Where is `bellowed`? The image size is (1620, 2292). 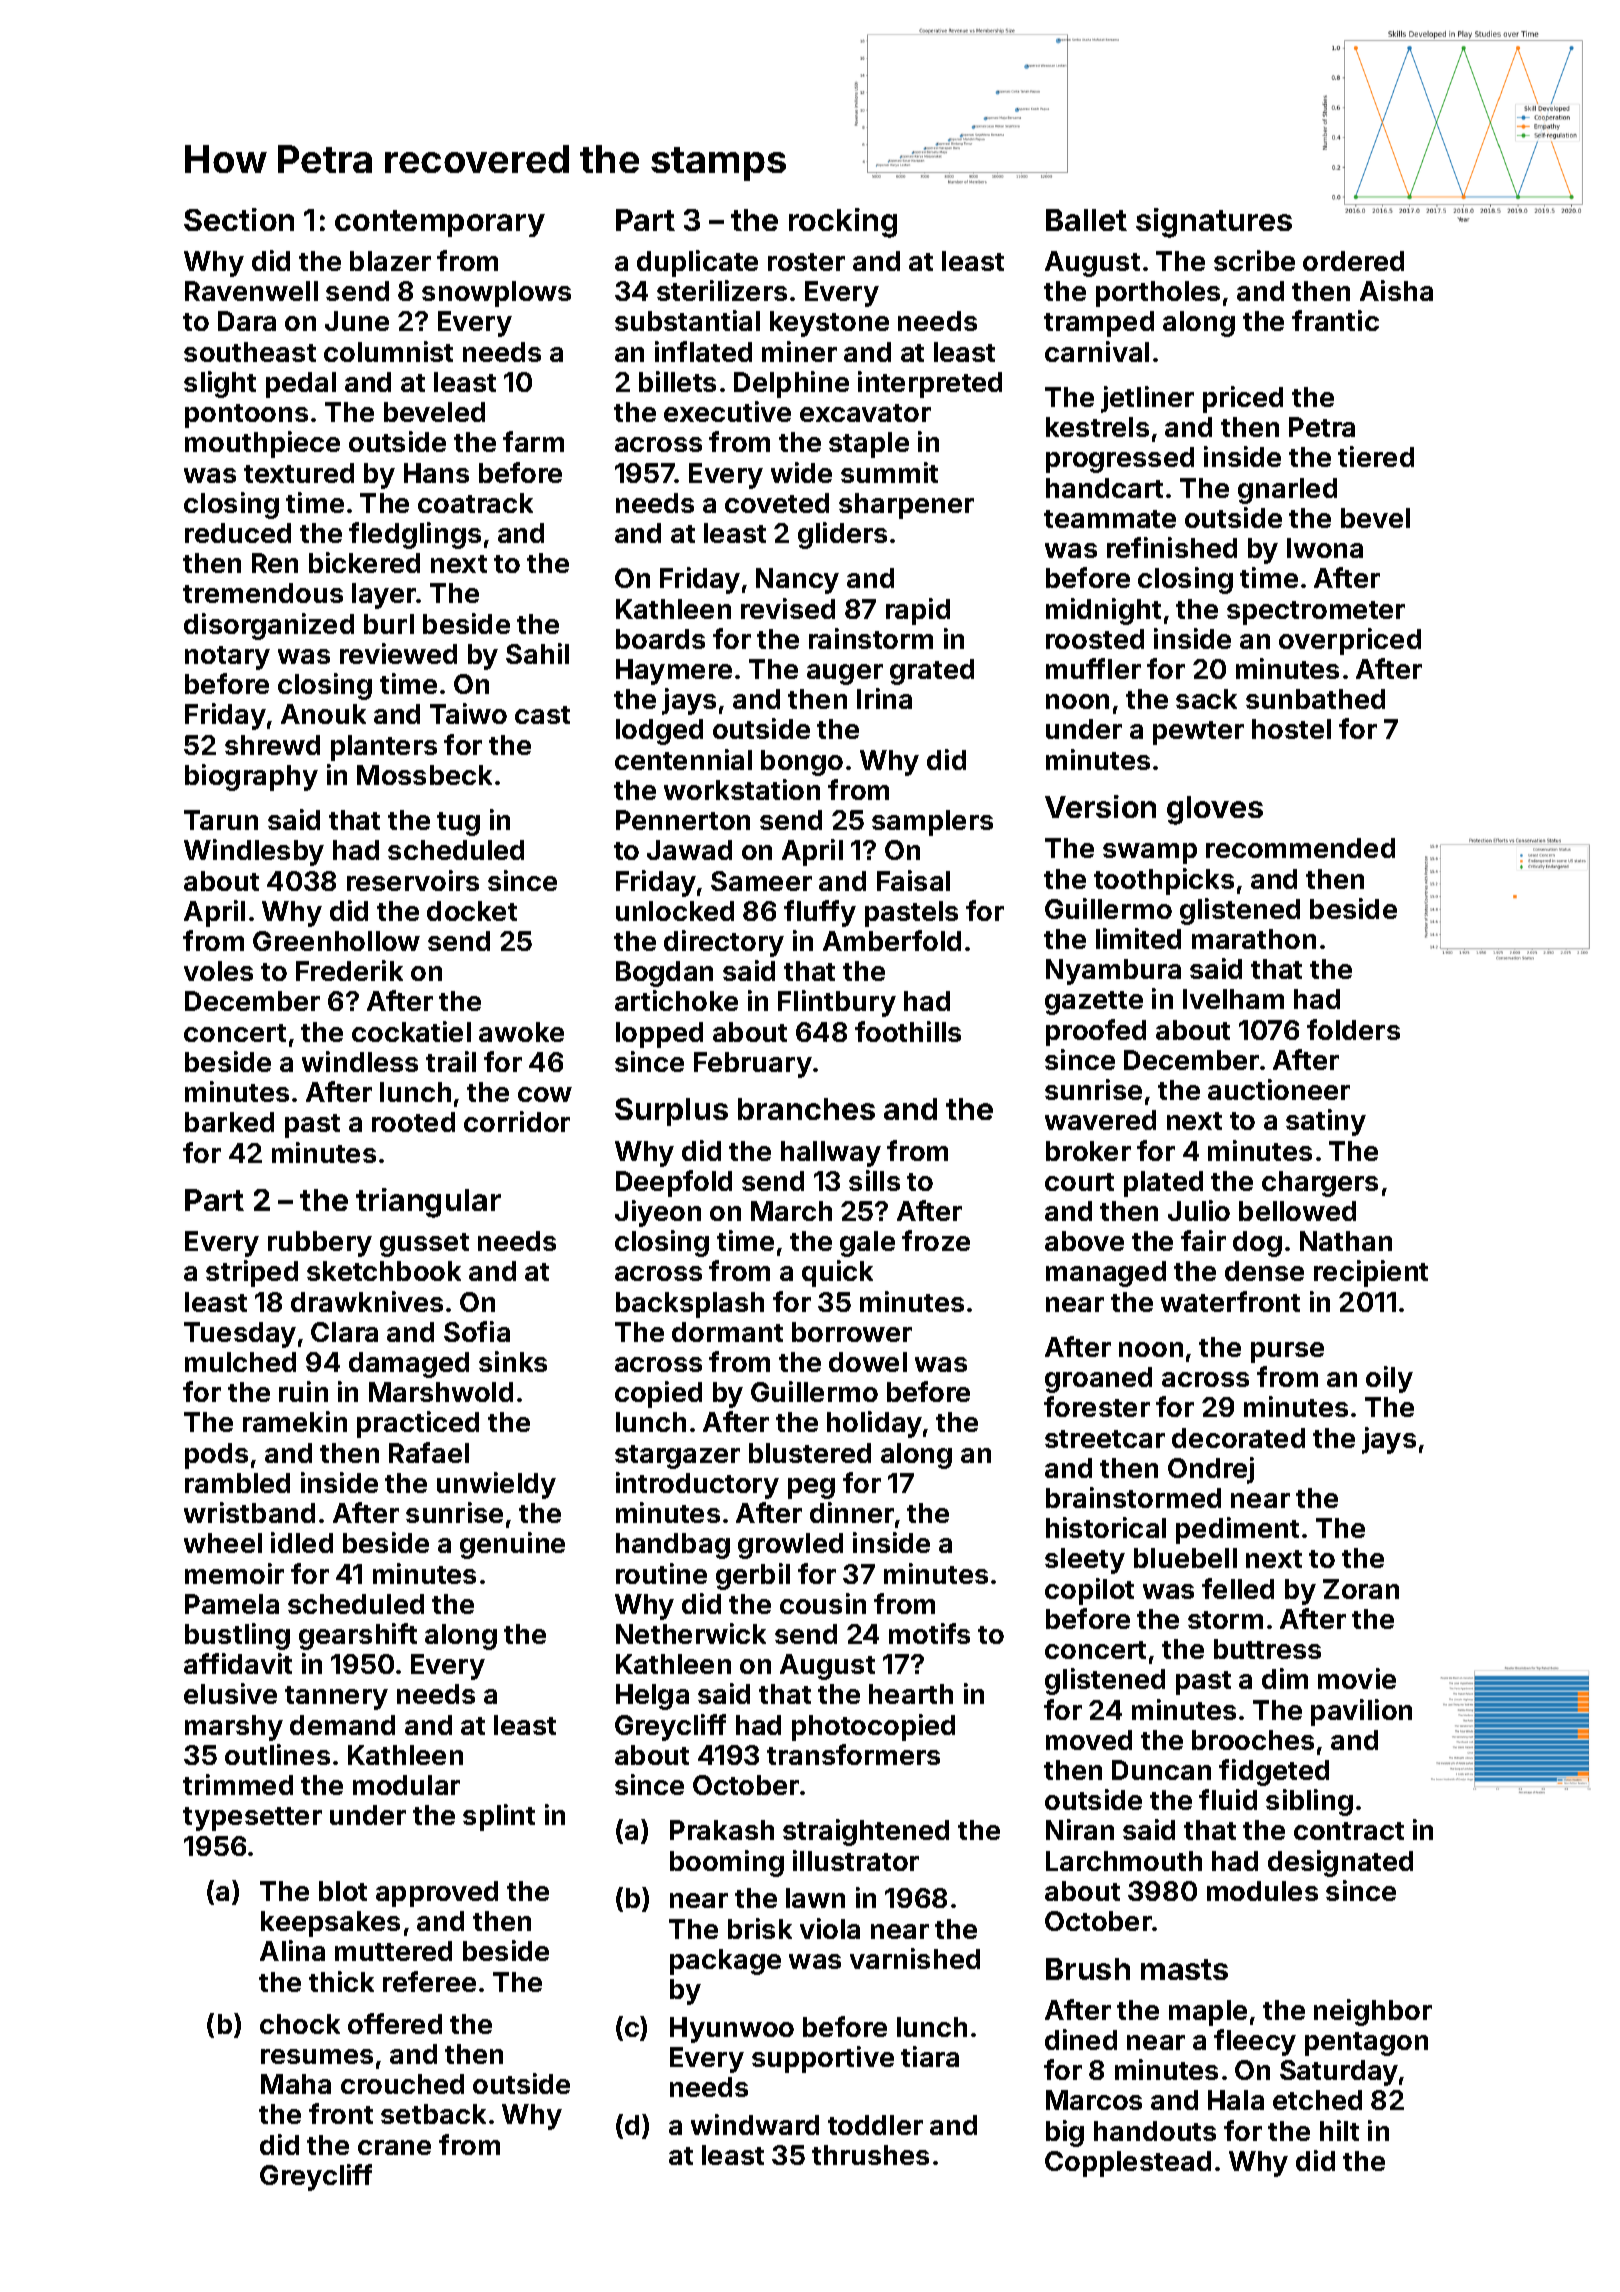
bellowed is located at coordinates (1297, 1211).
